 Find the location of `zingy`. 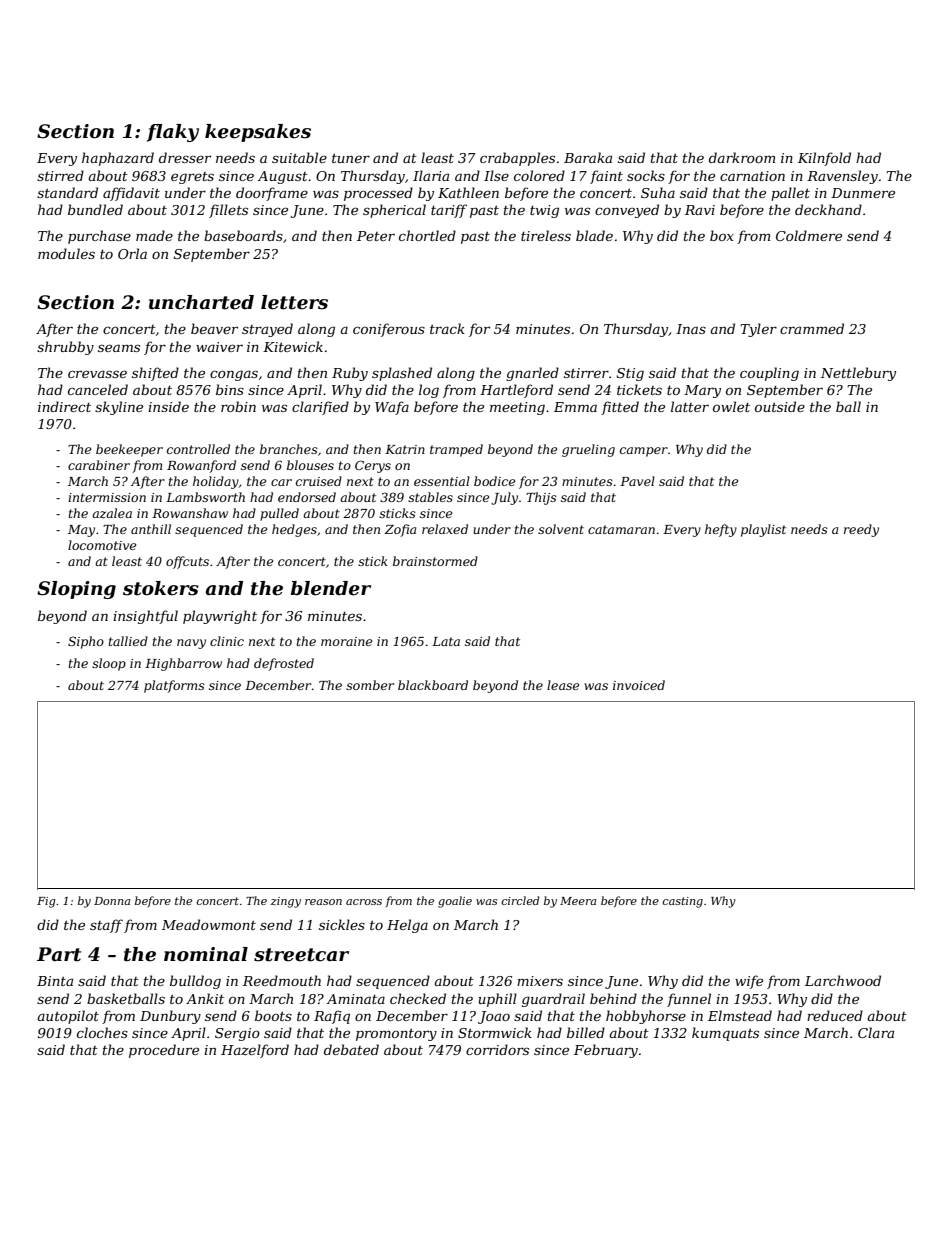

zingy is located at coordinates (285, 902).
